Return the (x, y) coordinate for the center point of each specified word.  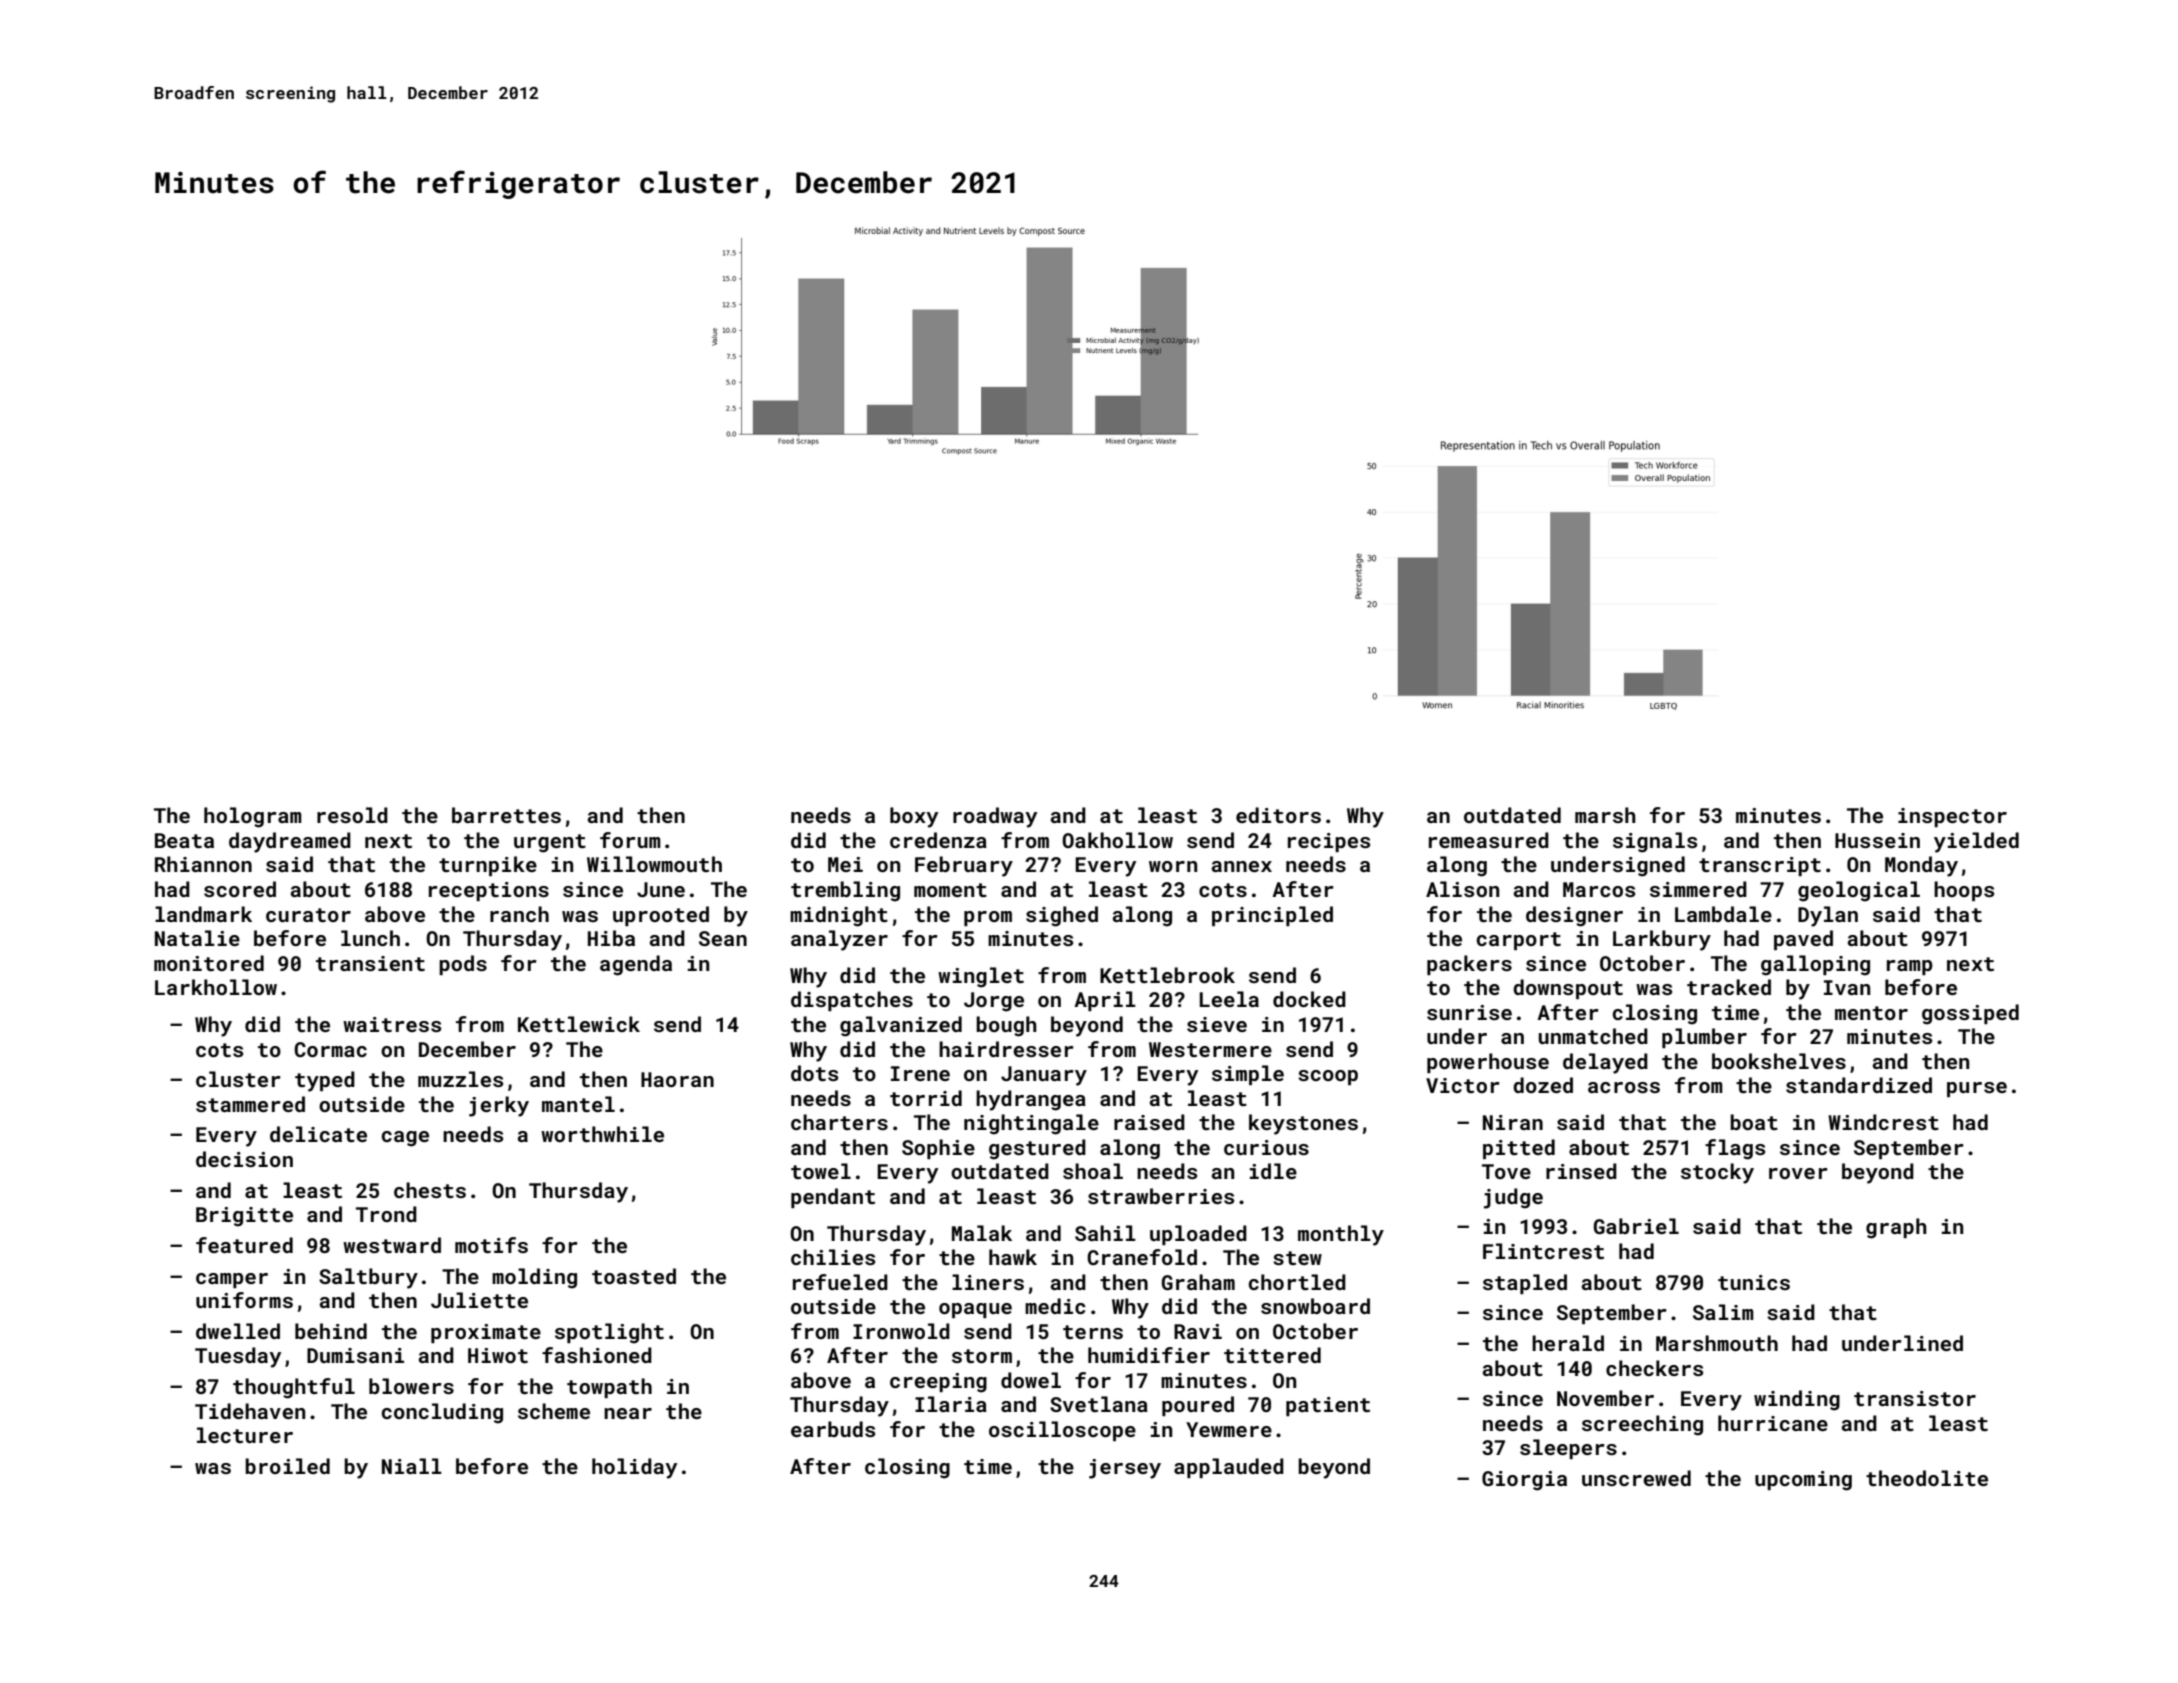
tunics (1754, 1282)
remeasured (1489, 840)
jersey (1125, 1469)
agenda (636, 965)
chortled (1297, 1282)
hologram (253, 817)
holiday (634, 1468)
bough (1006, 1026)
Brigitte (244, 1217)
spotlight (609, 1333)
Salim (1723, 1312)
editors (1278, 815)
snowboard (1315, 1306)
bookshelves (1779, 1061)
